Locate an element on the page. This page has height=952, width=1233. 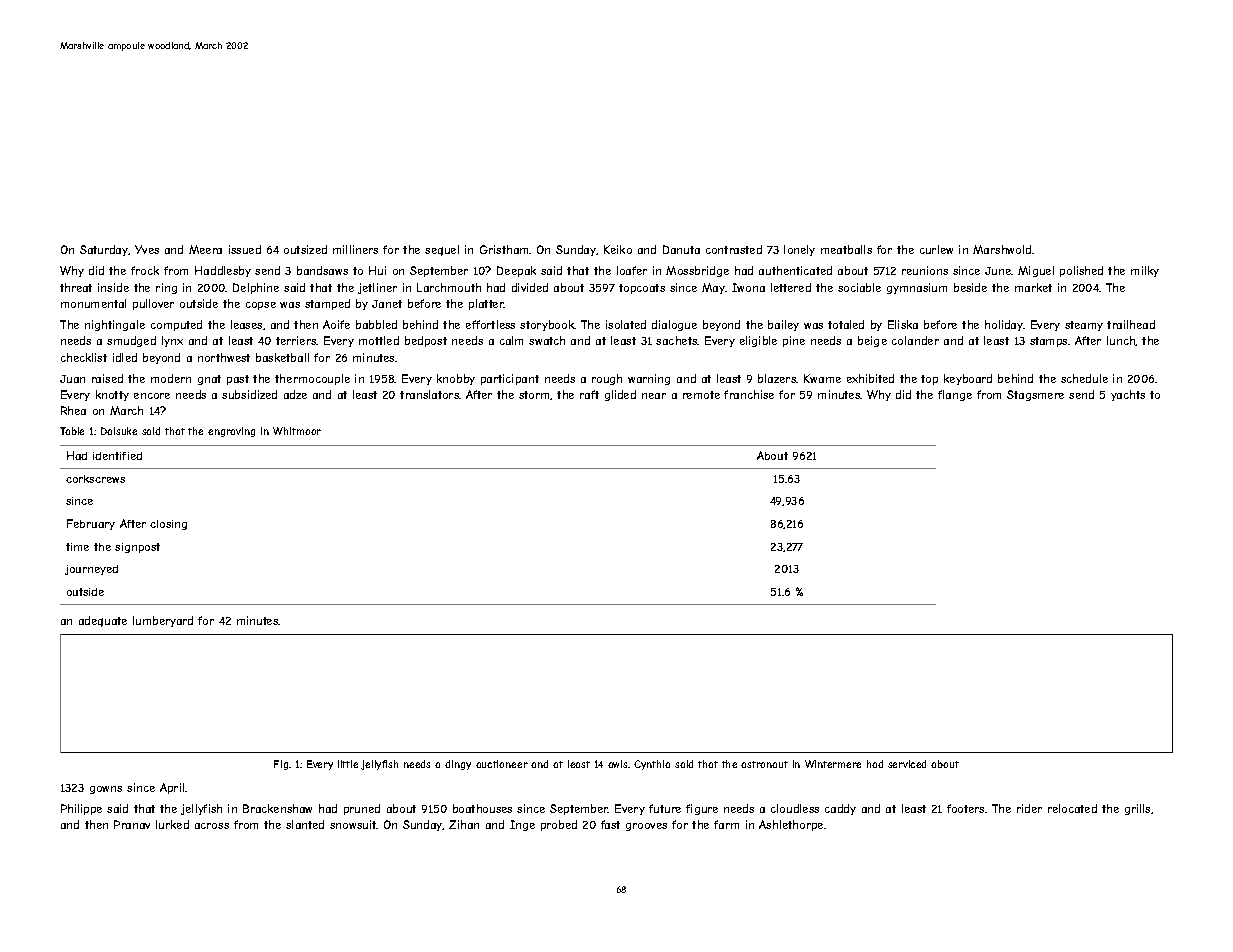
dingy is located at coordinates (458, 765).
